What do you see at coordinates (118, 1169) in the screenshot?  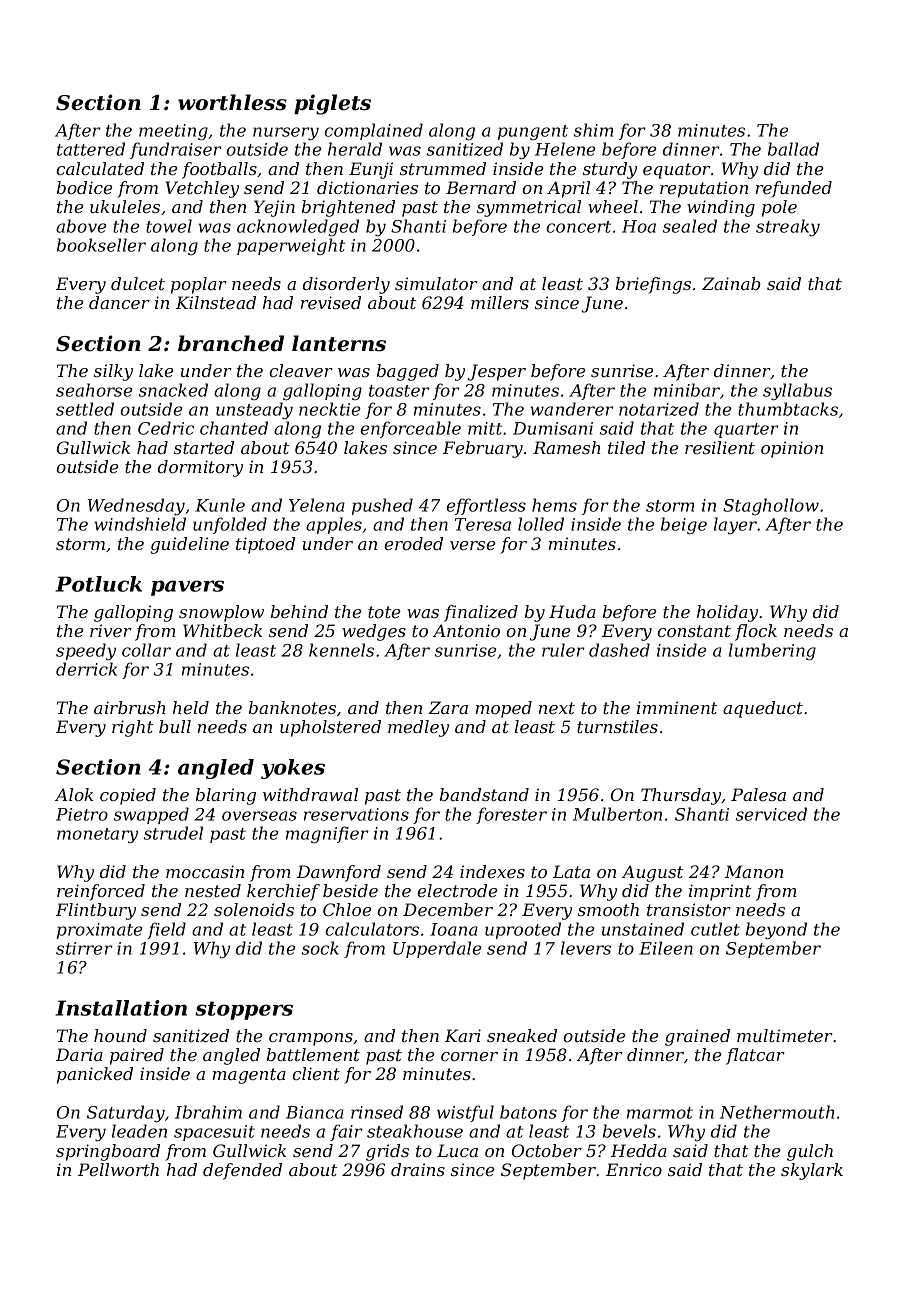 I see `Pellworth` at bounding box center [118, 1169].
